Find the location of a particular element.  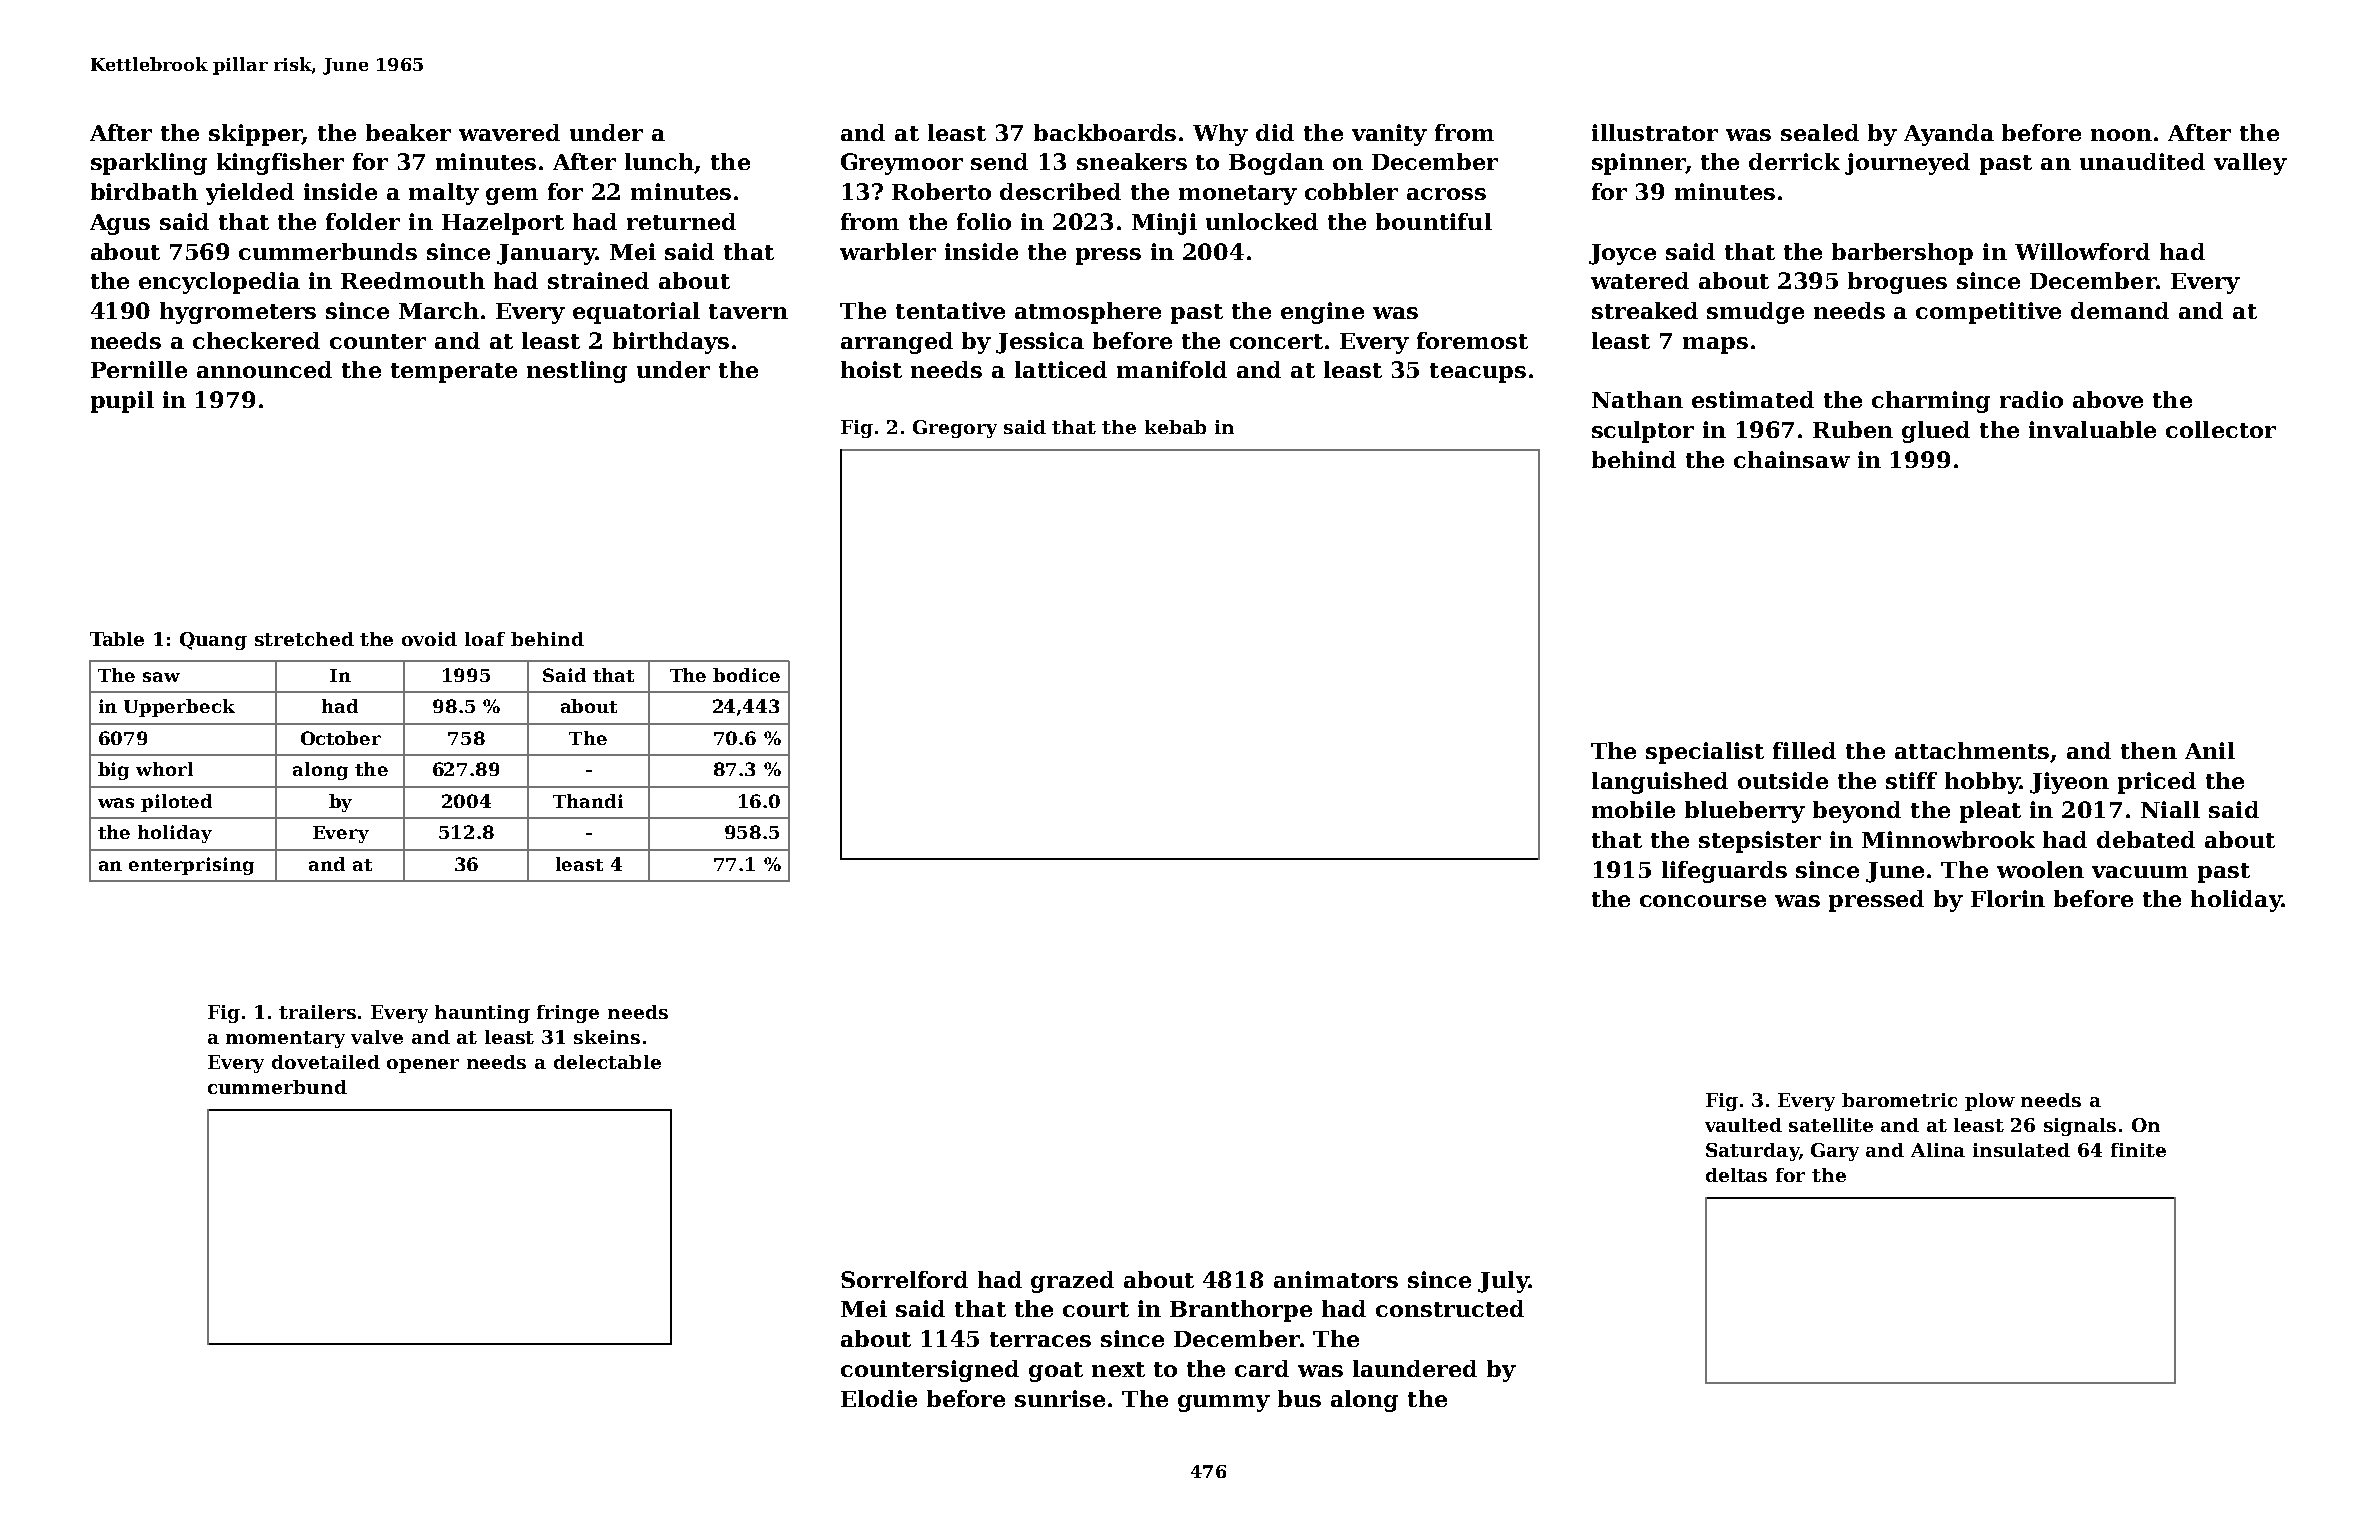

January is located at coordinates (546, 254).
